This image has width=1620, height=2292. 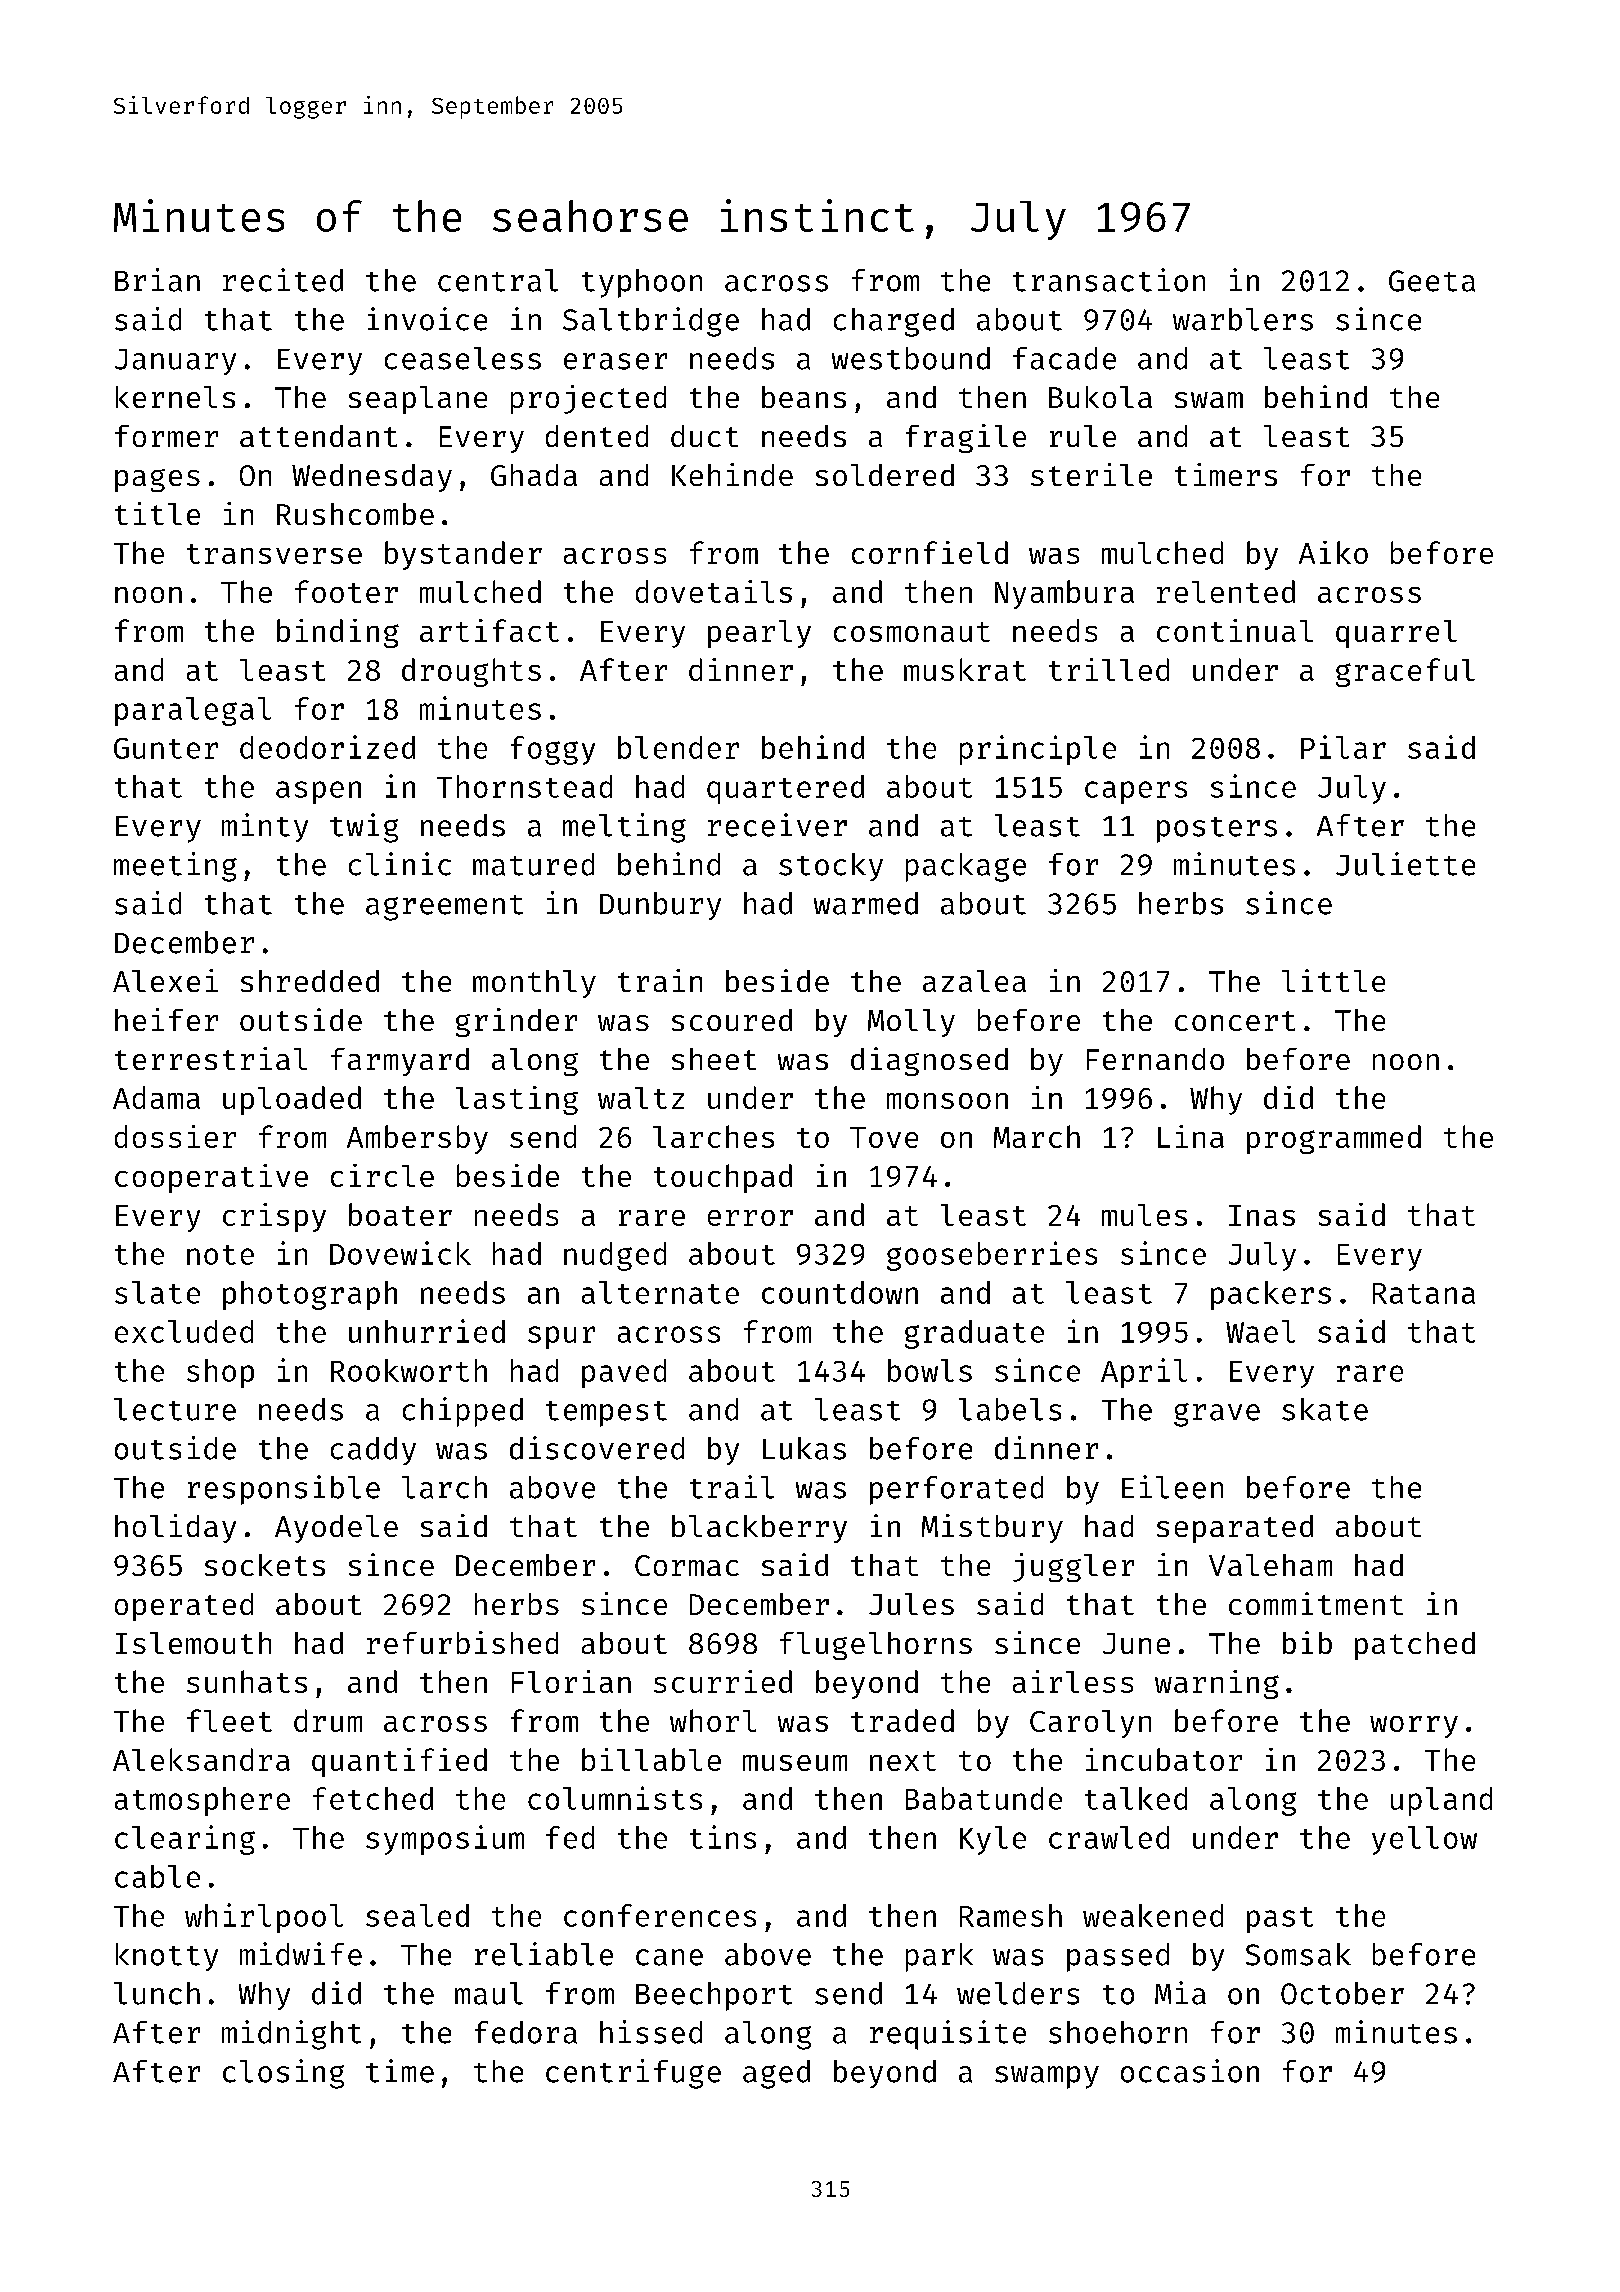 What do you see at coordinates (283, 2074) in the image?
I see `closing` at bounding box center [283, 2074].
